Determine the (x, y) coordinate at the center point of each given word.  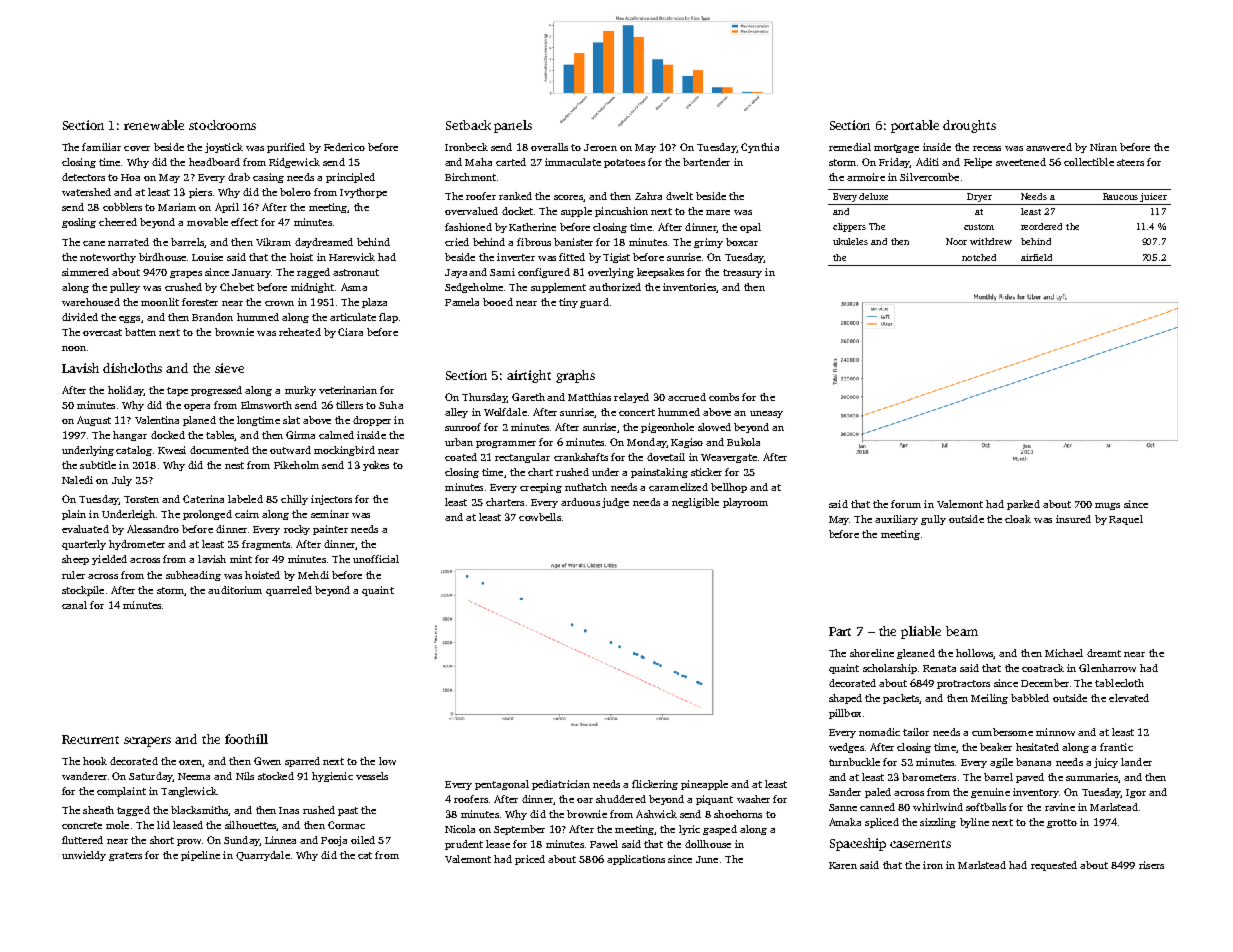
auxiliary (896, 520)
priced (530, 860)
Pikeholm (296, 465)
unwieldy (84, 856)
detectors (83, 177)
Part (840, 631)
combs (724, 397)
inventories (689, 287)
